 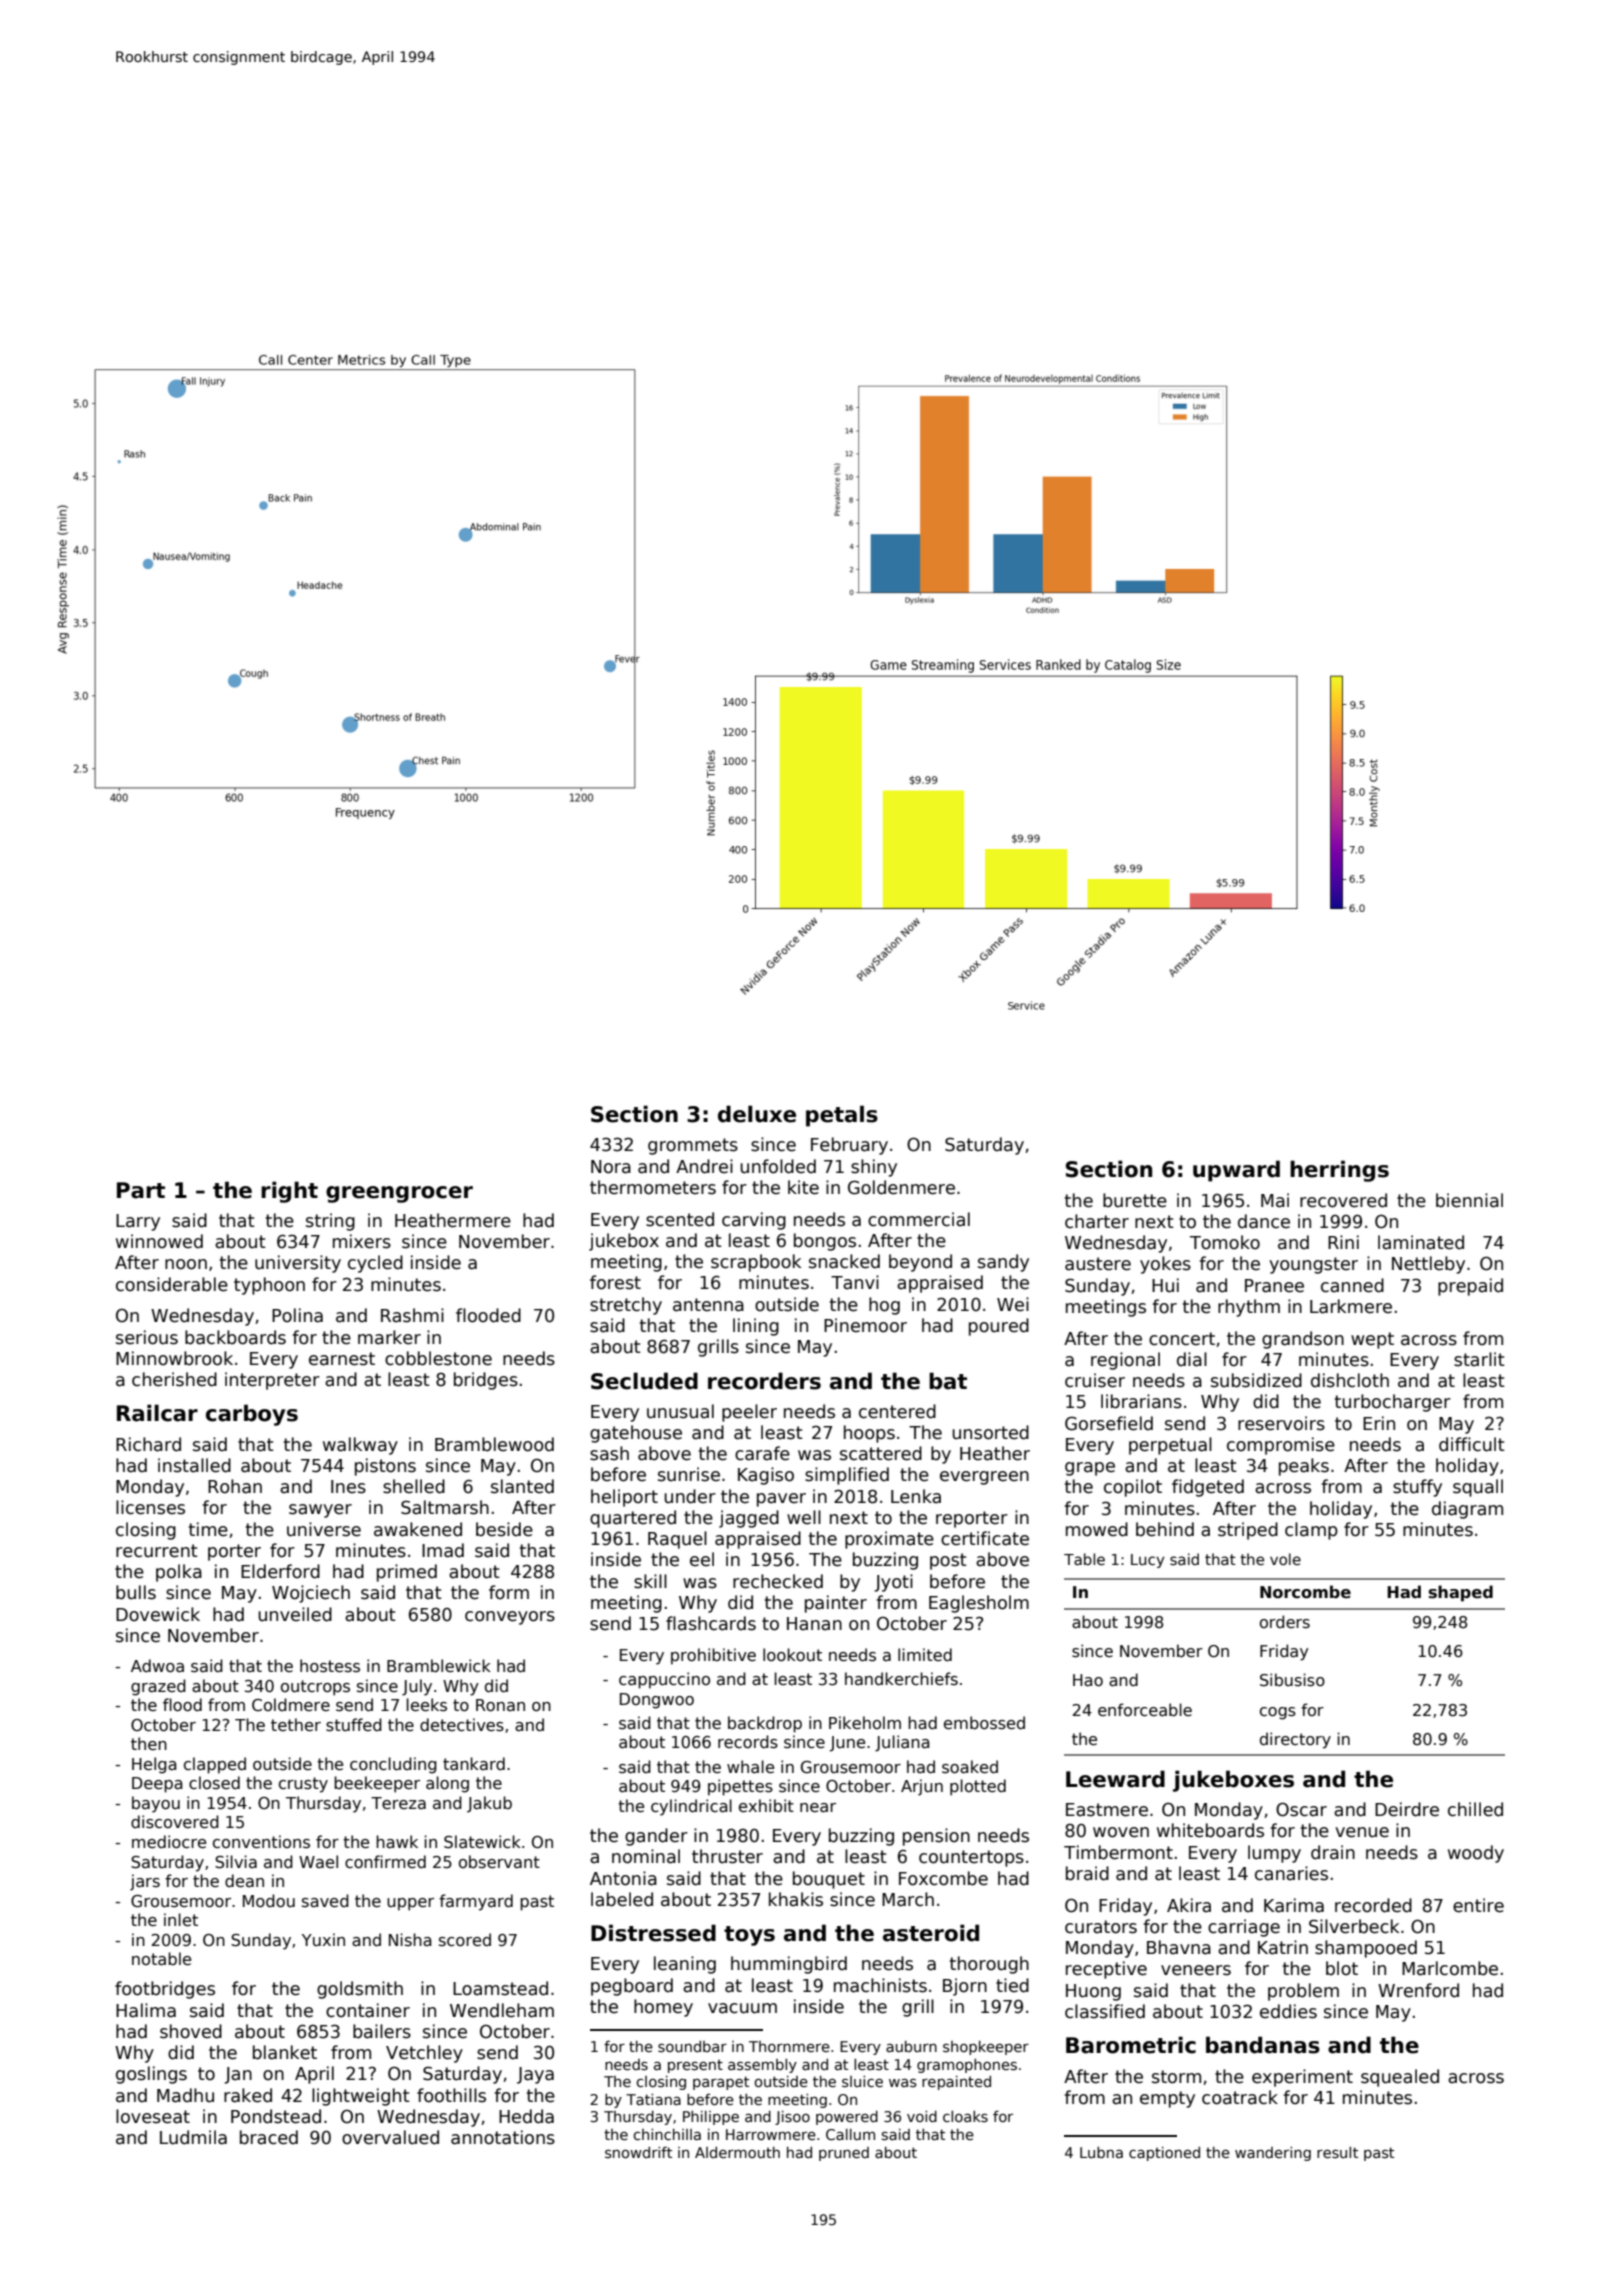 I want to click on herrings, so click(x=1339, y=1171).
